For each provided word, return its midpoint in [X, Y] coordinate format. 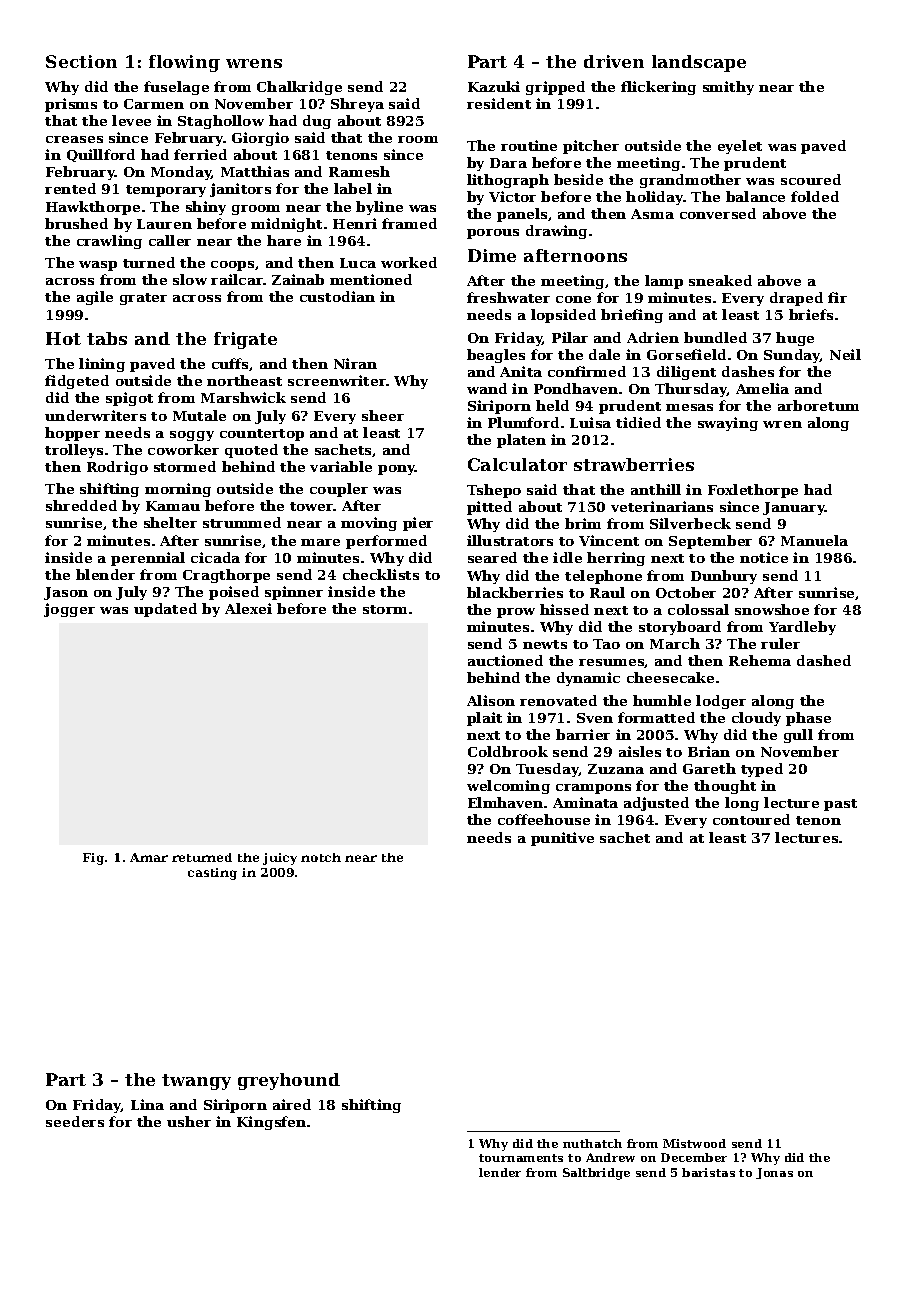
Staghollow [221, 122]
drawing [556, 232]
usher [189, 1121]
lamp [664, 282]
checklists [381, 574]
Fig [93, 859]
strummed [242, 522]
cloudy [756, 719]
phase [808, 719]
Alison [491, 700]
